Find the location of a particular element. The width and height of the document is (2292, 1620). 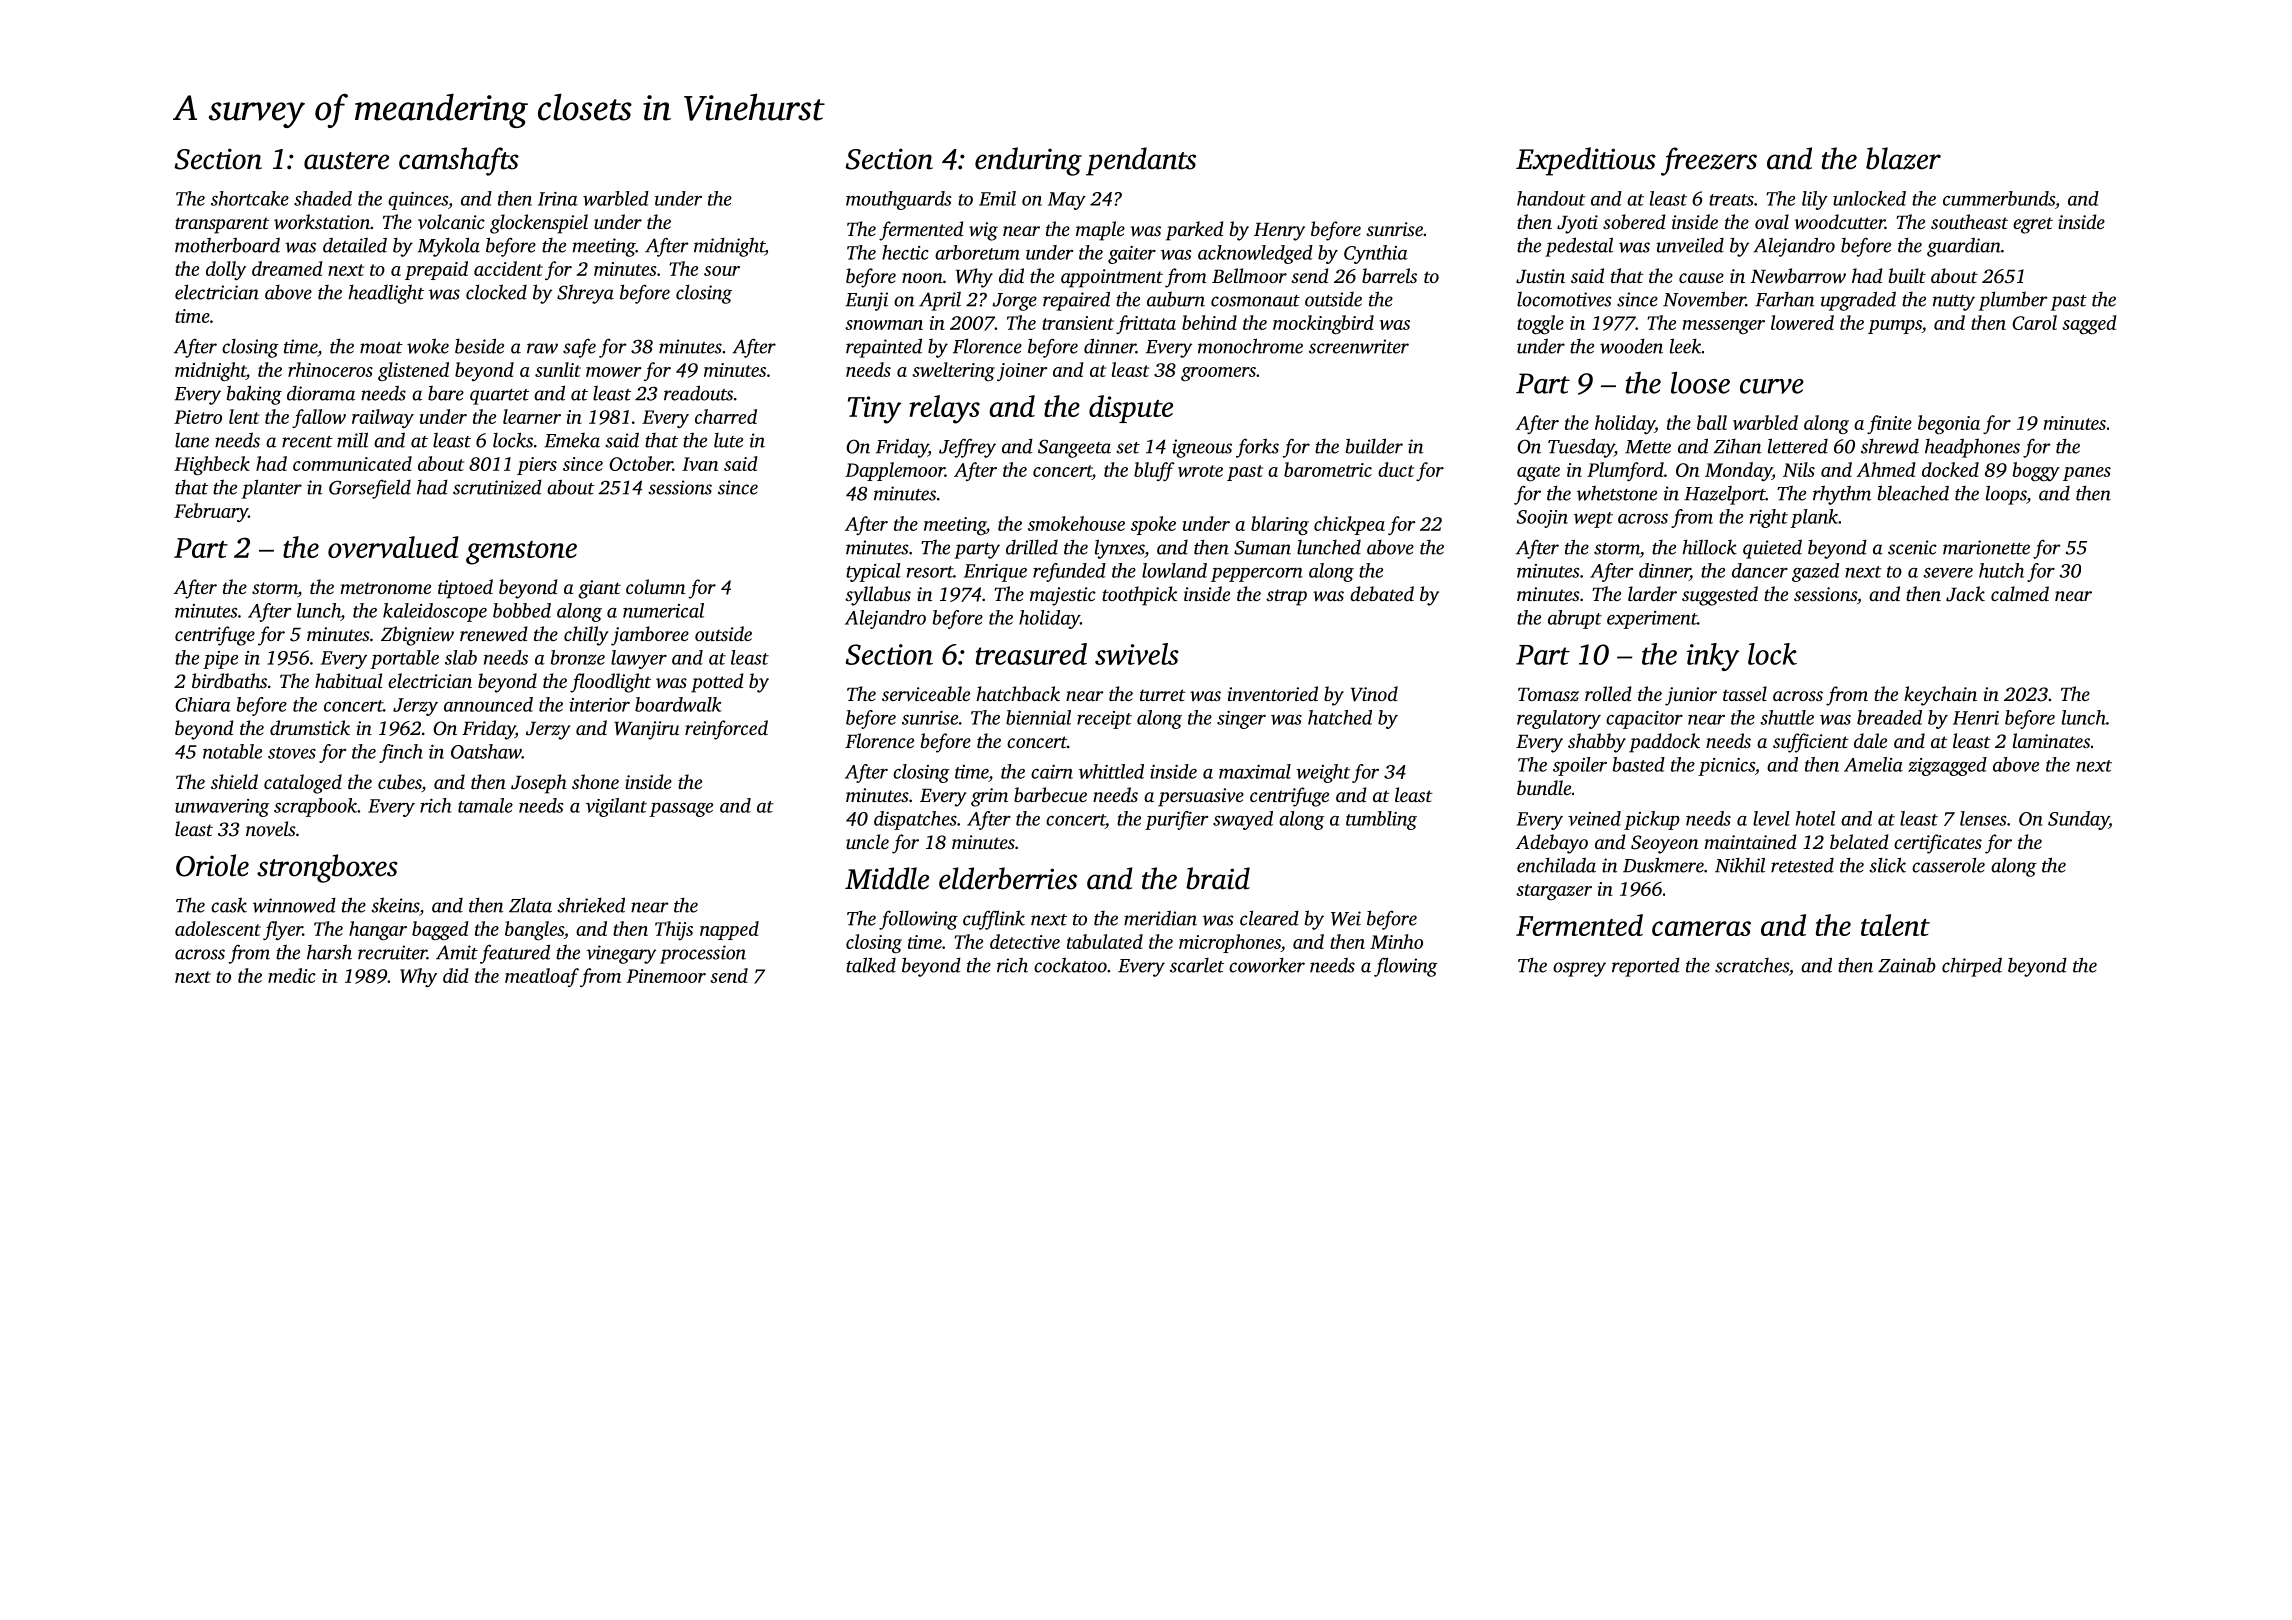

turret is located at coordinates (1163, 695).
